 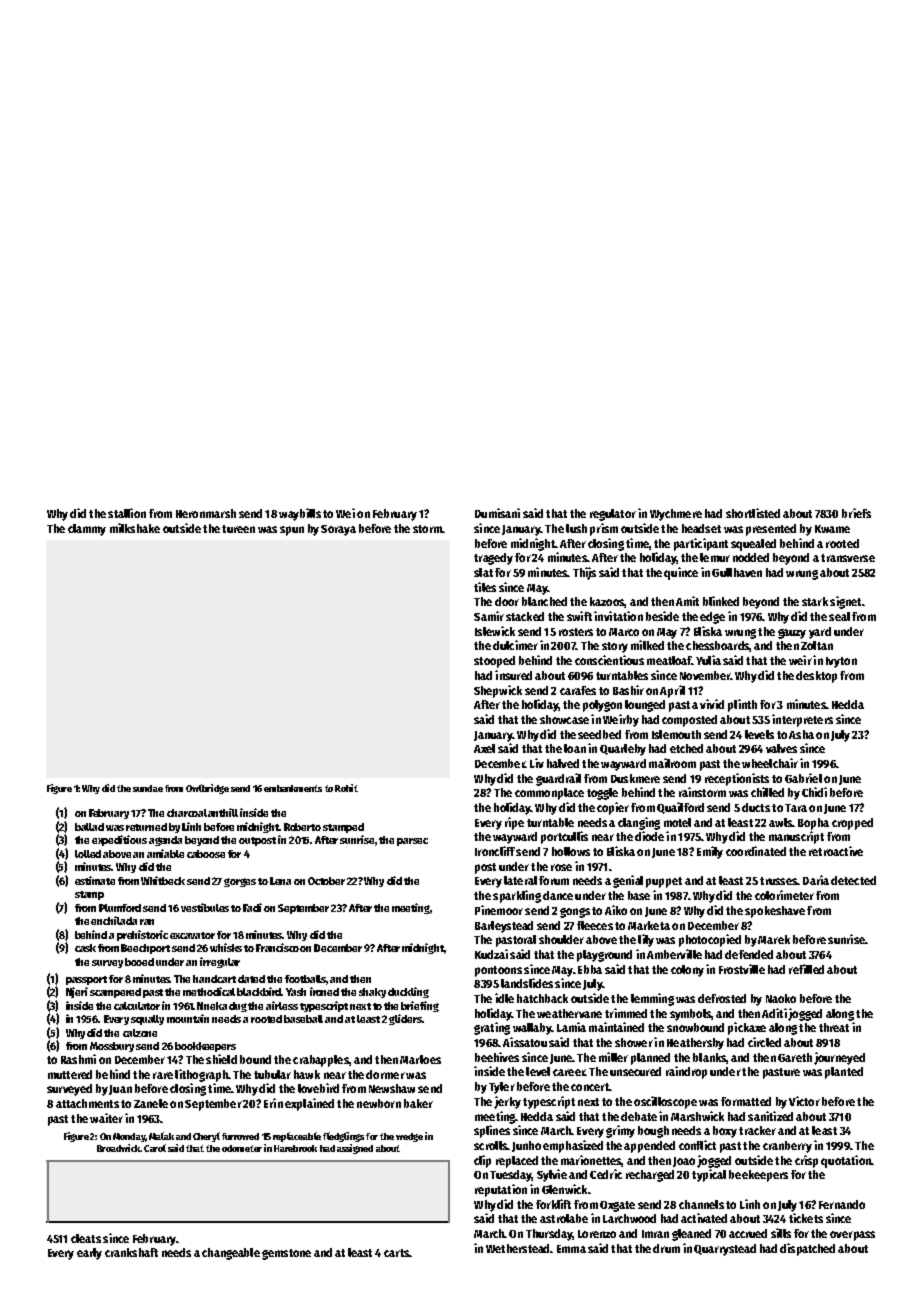 What do you see at coordinates (231, 1254) in the document?
I see `changeable` at bounding box center [231, 1254].
